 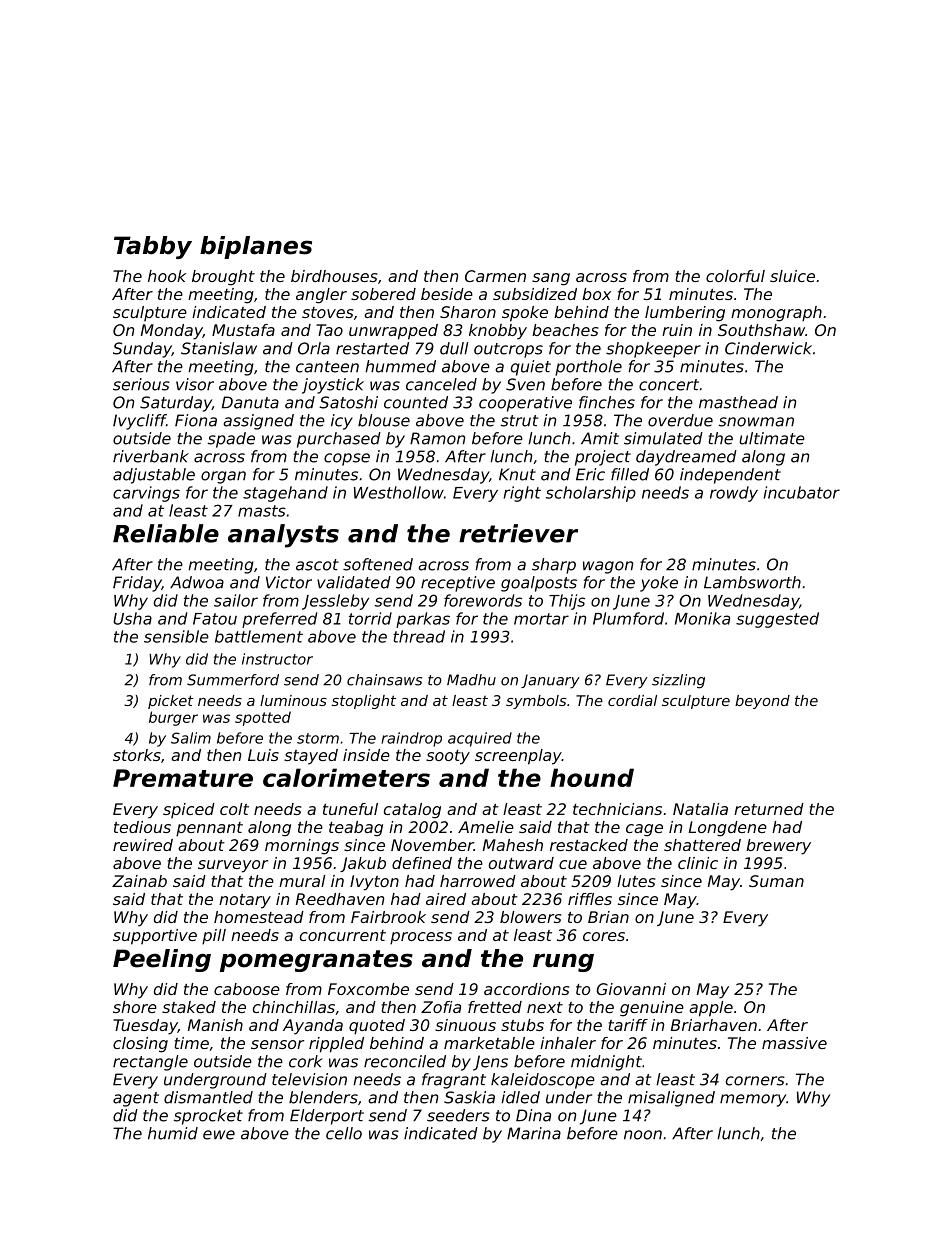 I want to click on Tabby, so click(x=153, y=247).
